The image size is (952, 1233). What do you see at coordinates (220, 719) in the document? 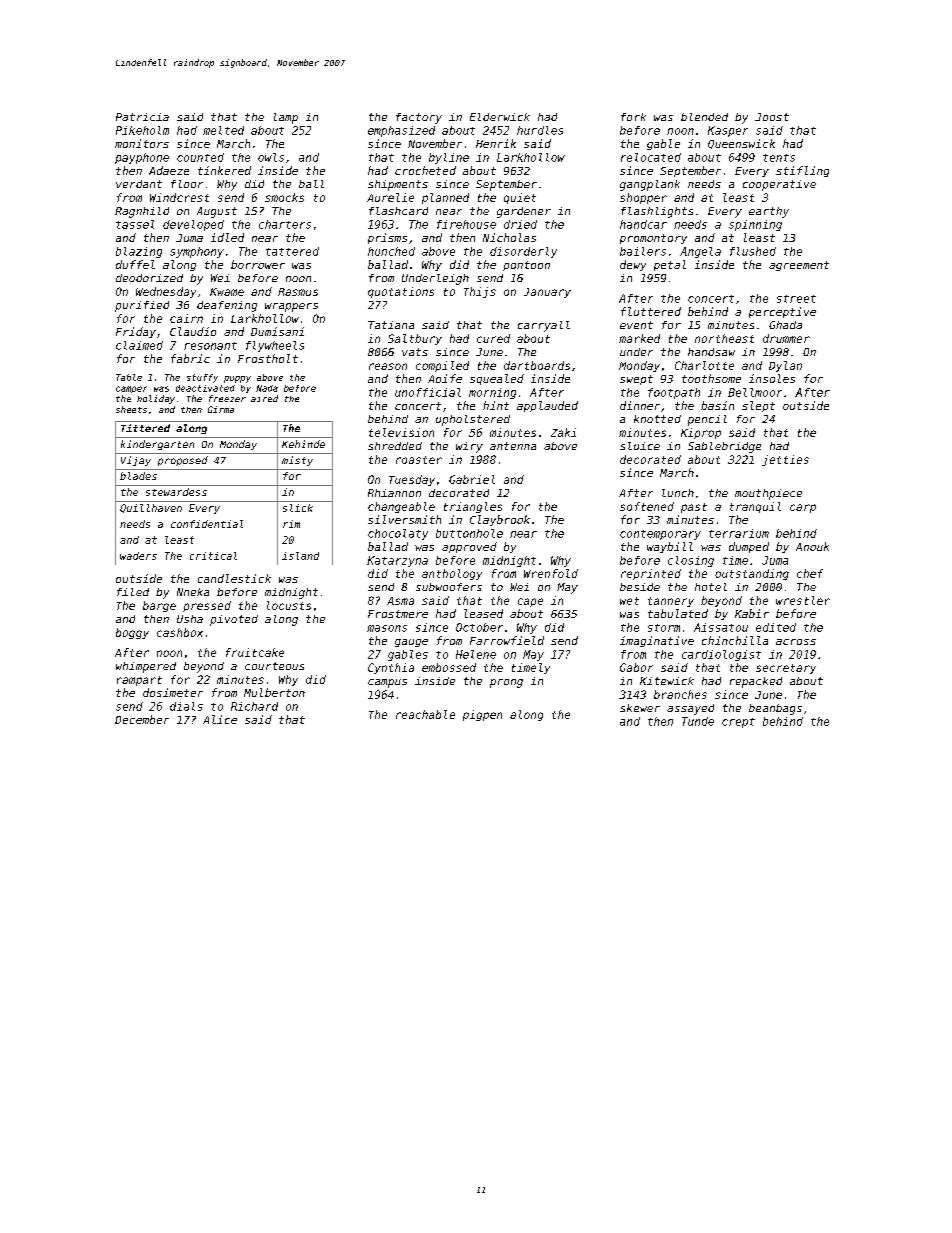
I see `Alice` at bounding box center [220, 719].
